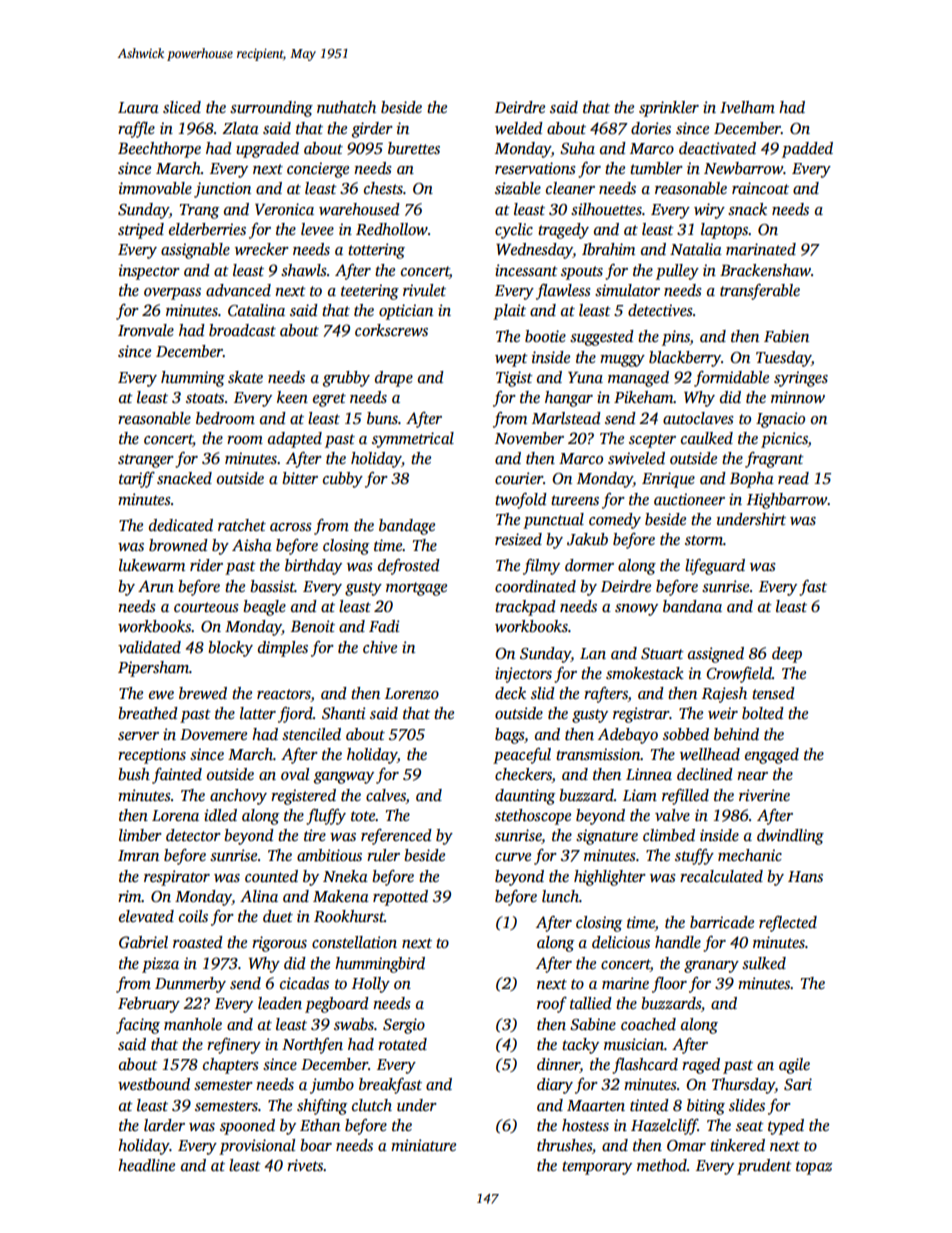 The image size is (952, 1233). I want to click on Ironvale, so click(146, 330).
